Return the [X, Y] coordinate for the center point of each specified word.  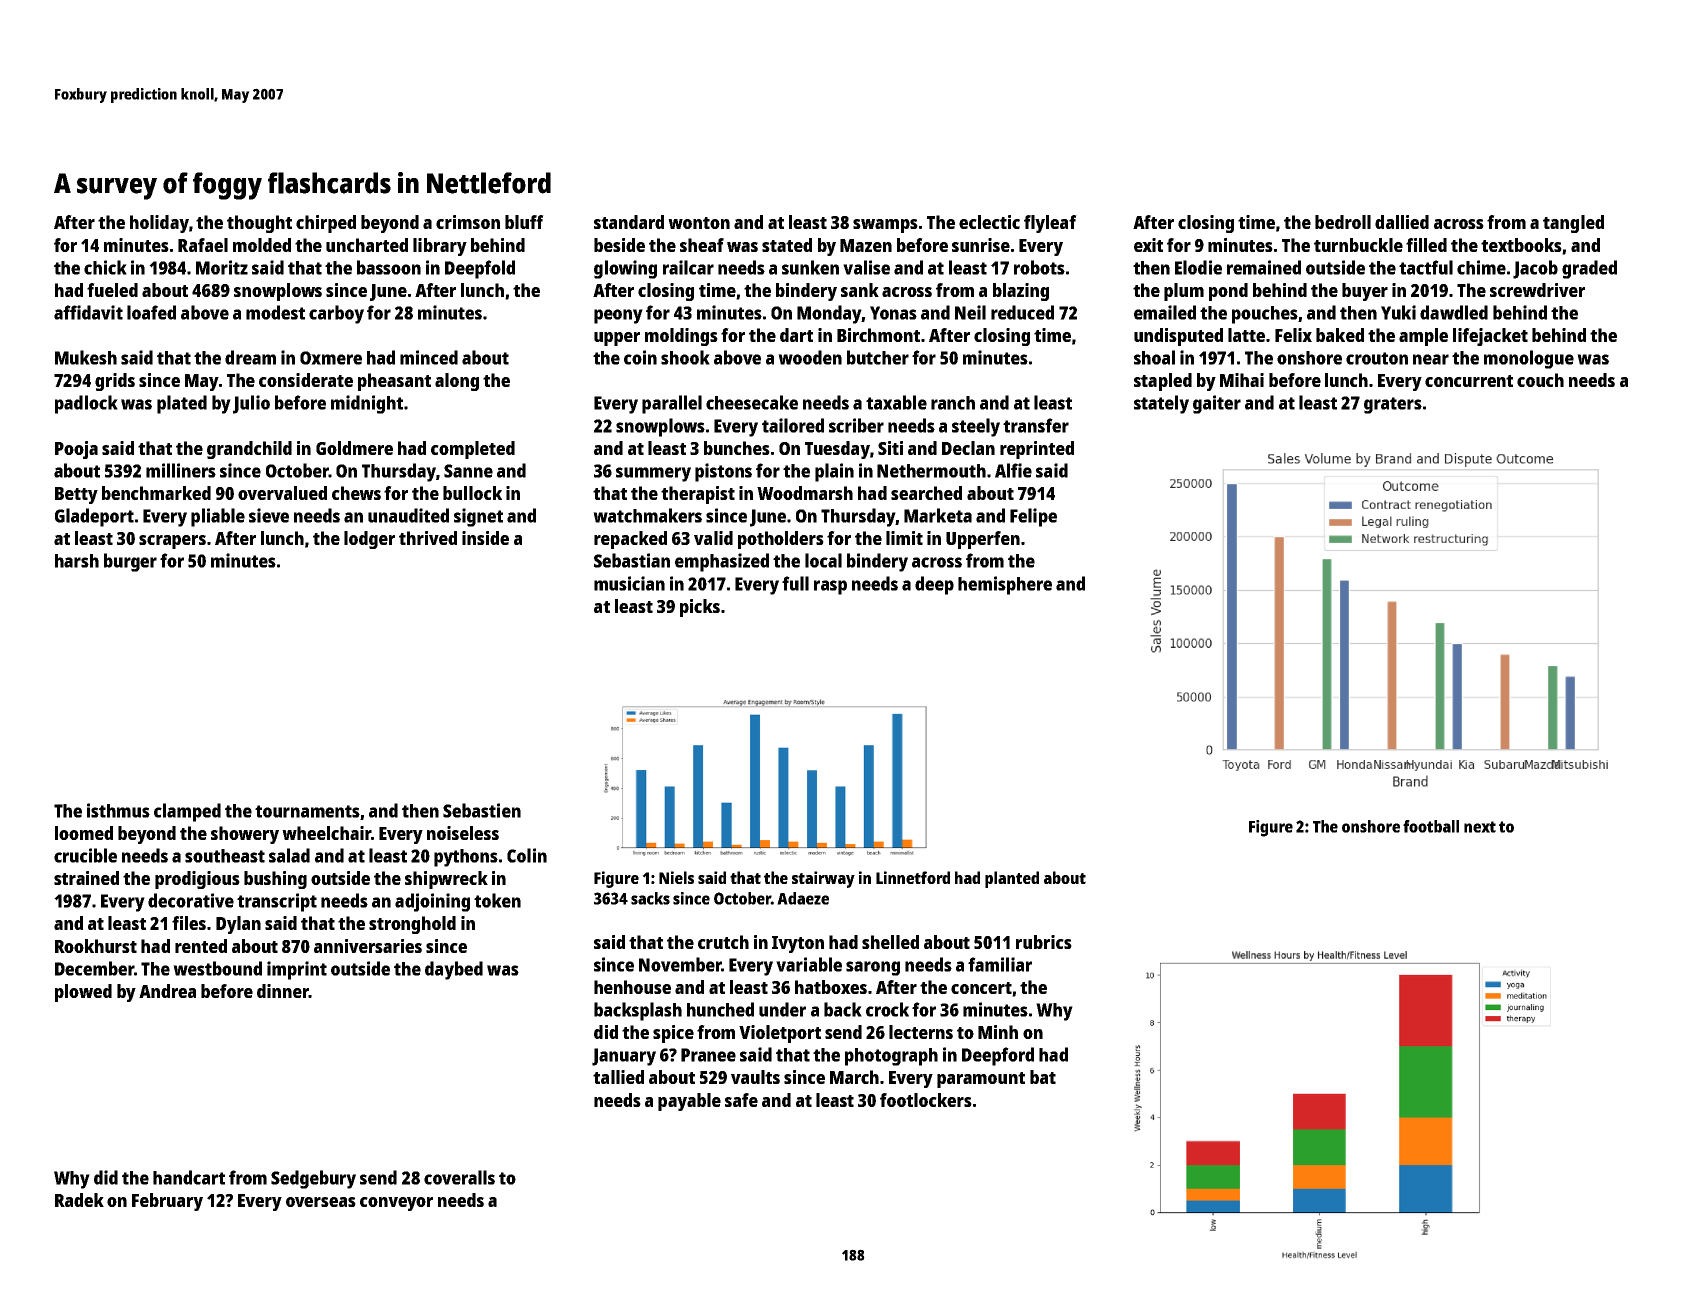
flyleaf [1050, 224]
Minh [998, 1032]
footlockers [926, 1100]
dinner [283, 991]
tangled [1573, 224]
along [457, 382]
